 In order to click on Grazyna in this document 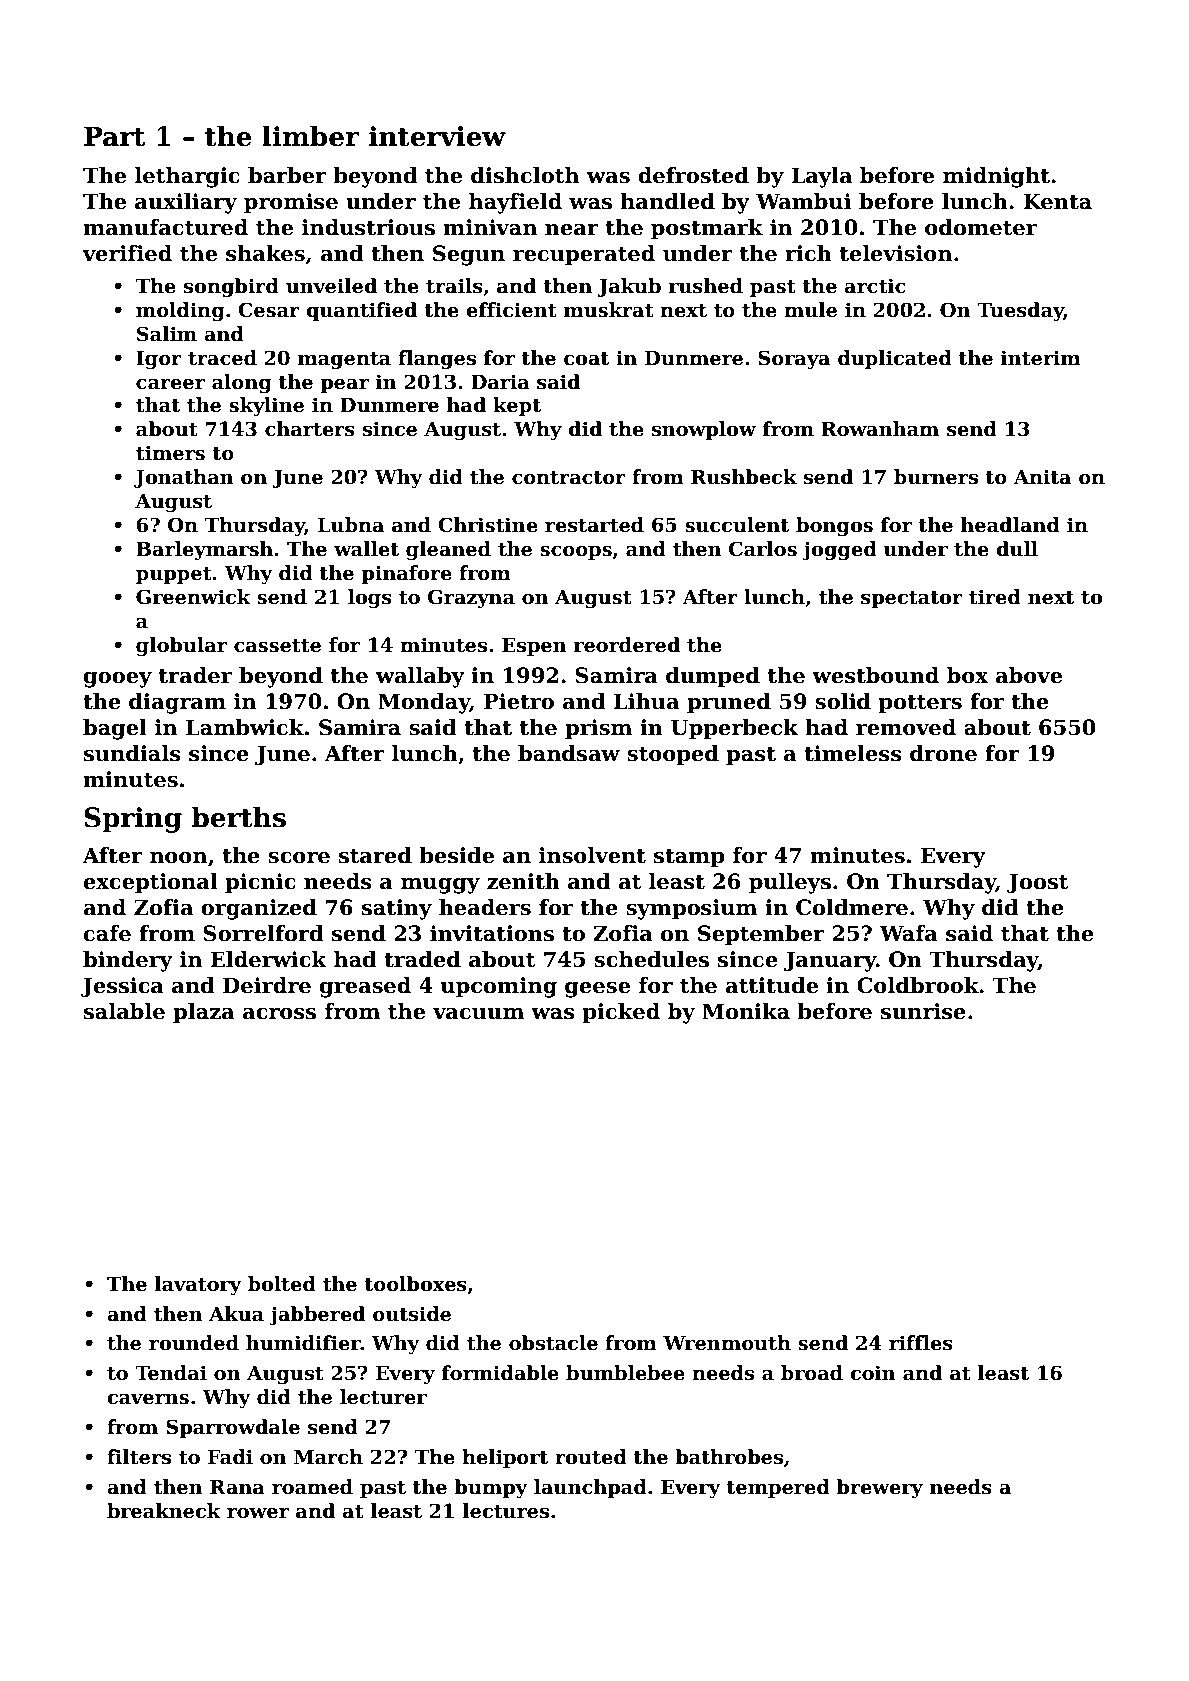, I will do `click(471, 598)`.
